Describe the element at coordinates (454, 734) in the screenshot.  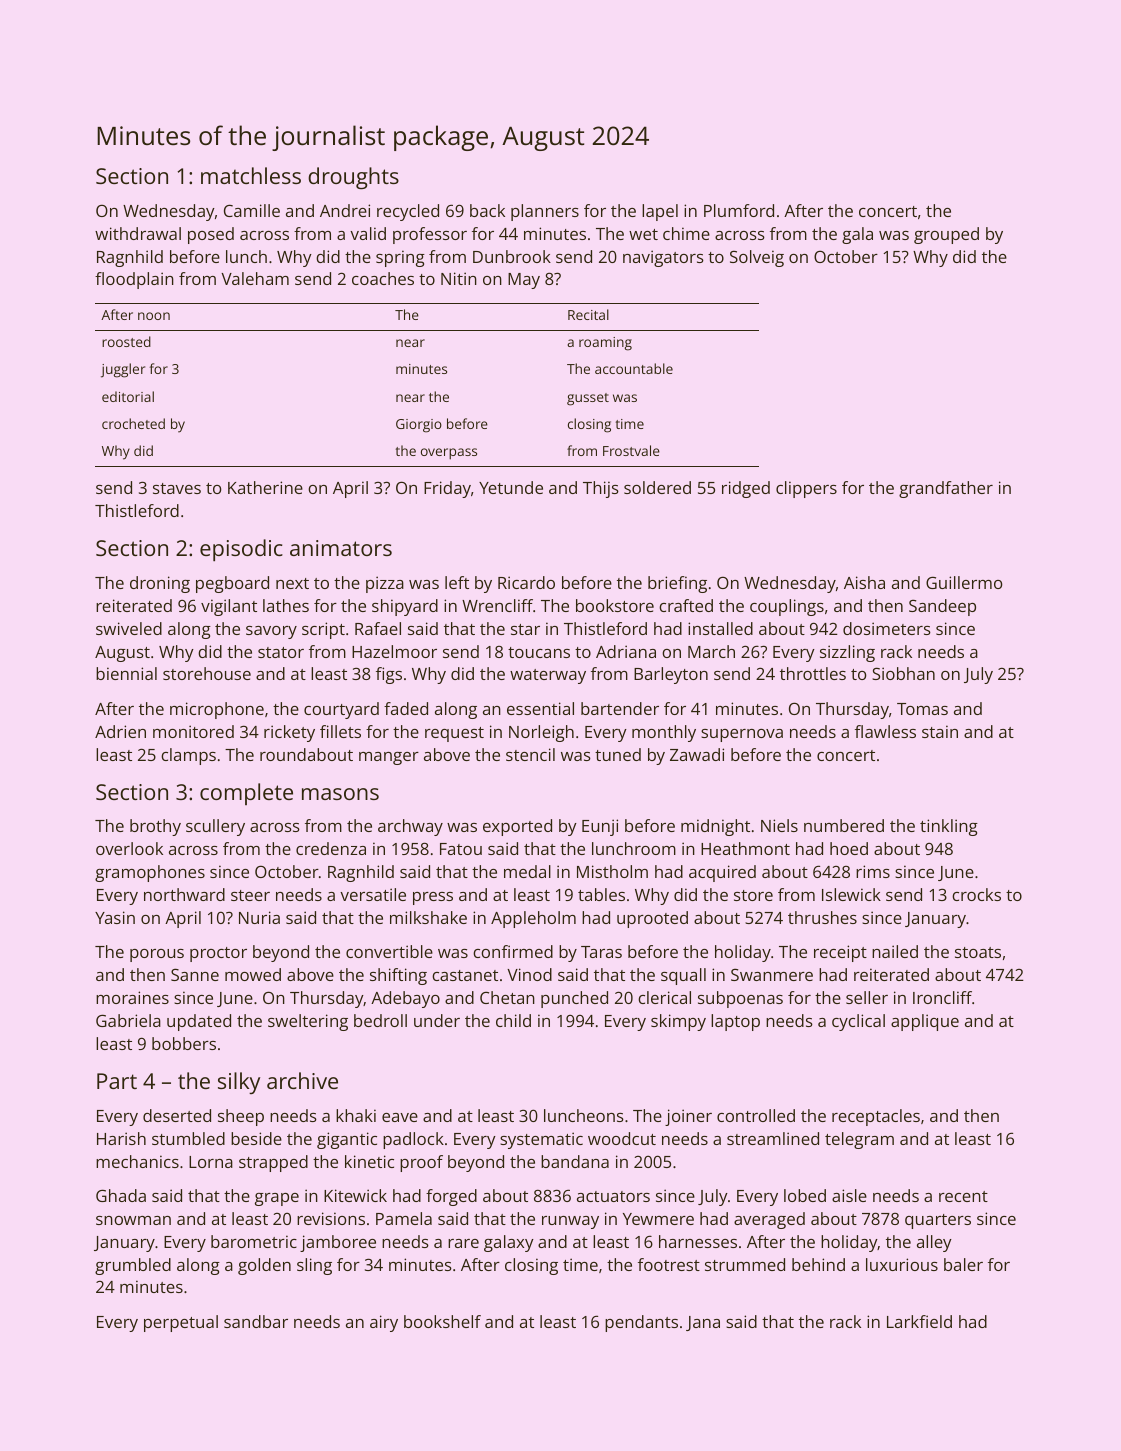
I see `request` at that location.
